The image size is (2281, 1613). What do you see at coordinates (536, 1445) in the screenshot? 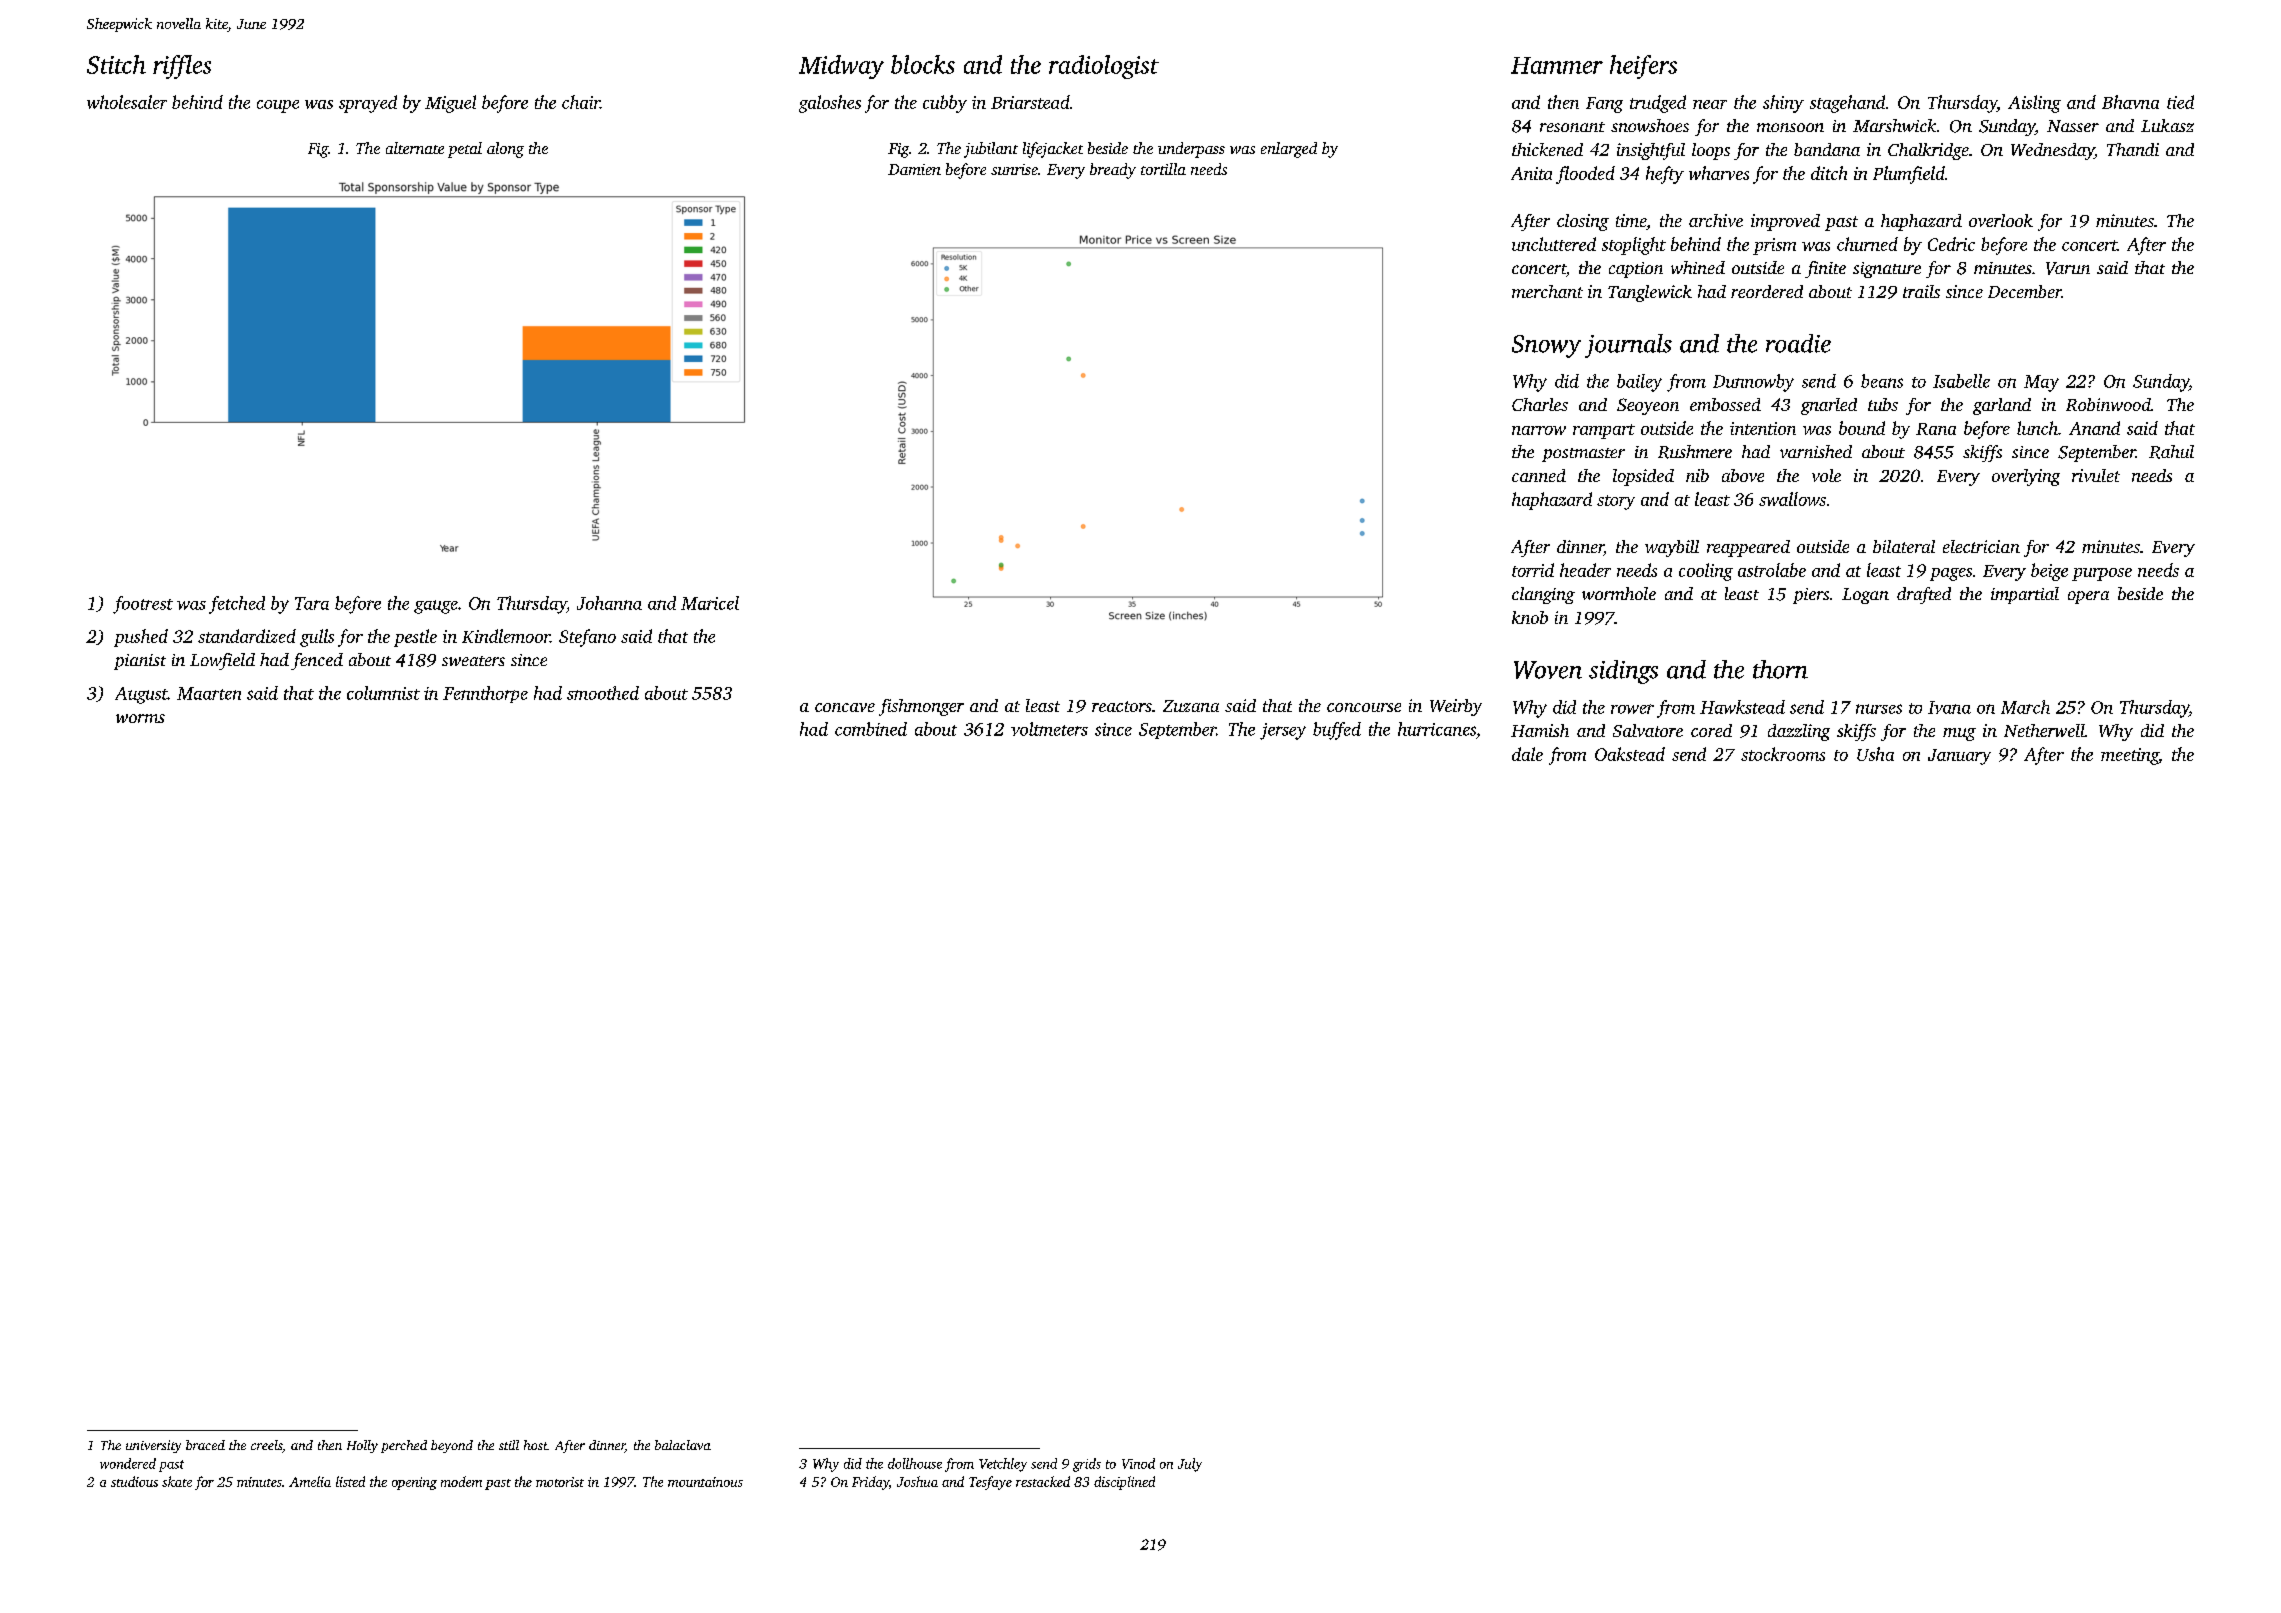
I see `host` at bounding box center [536, 1445].
